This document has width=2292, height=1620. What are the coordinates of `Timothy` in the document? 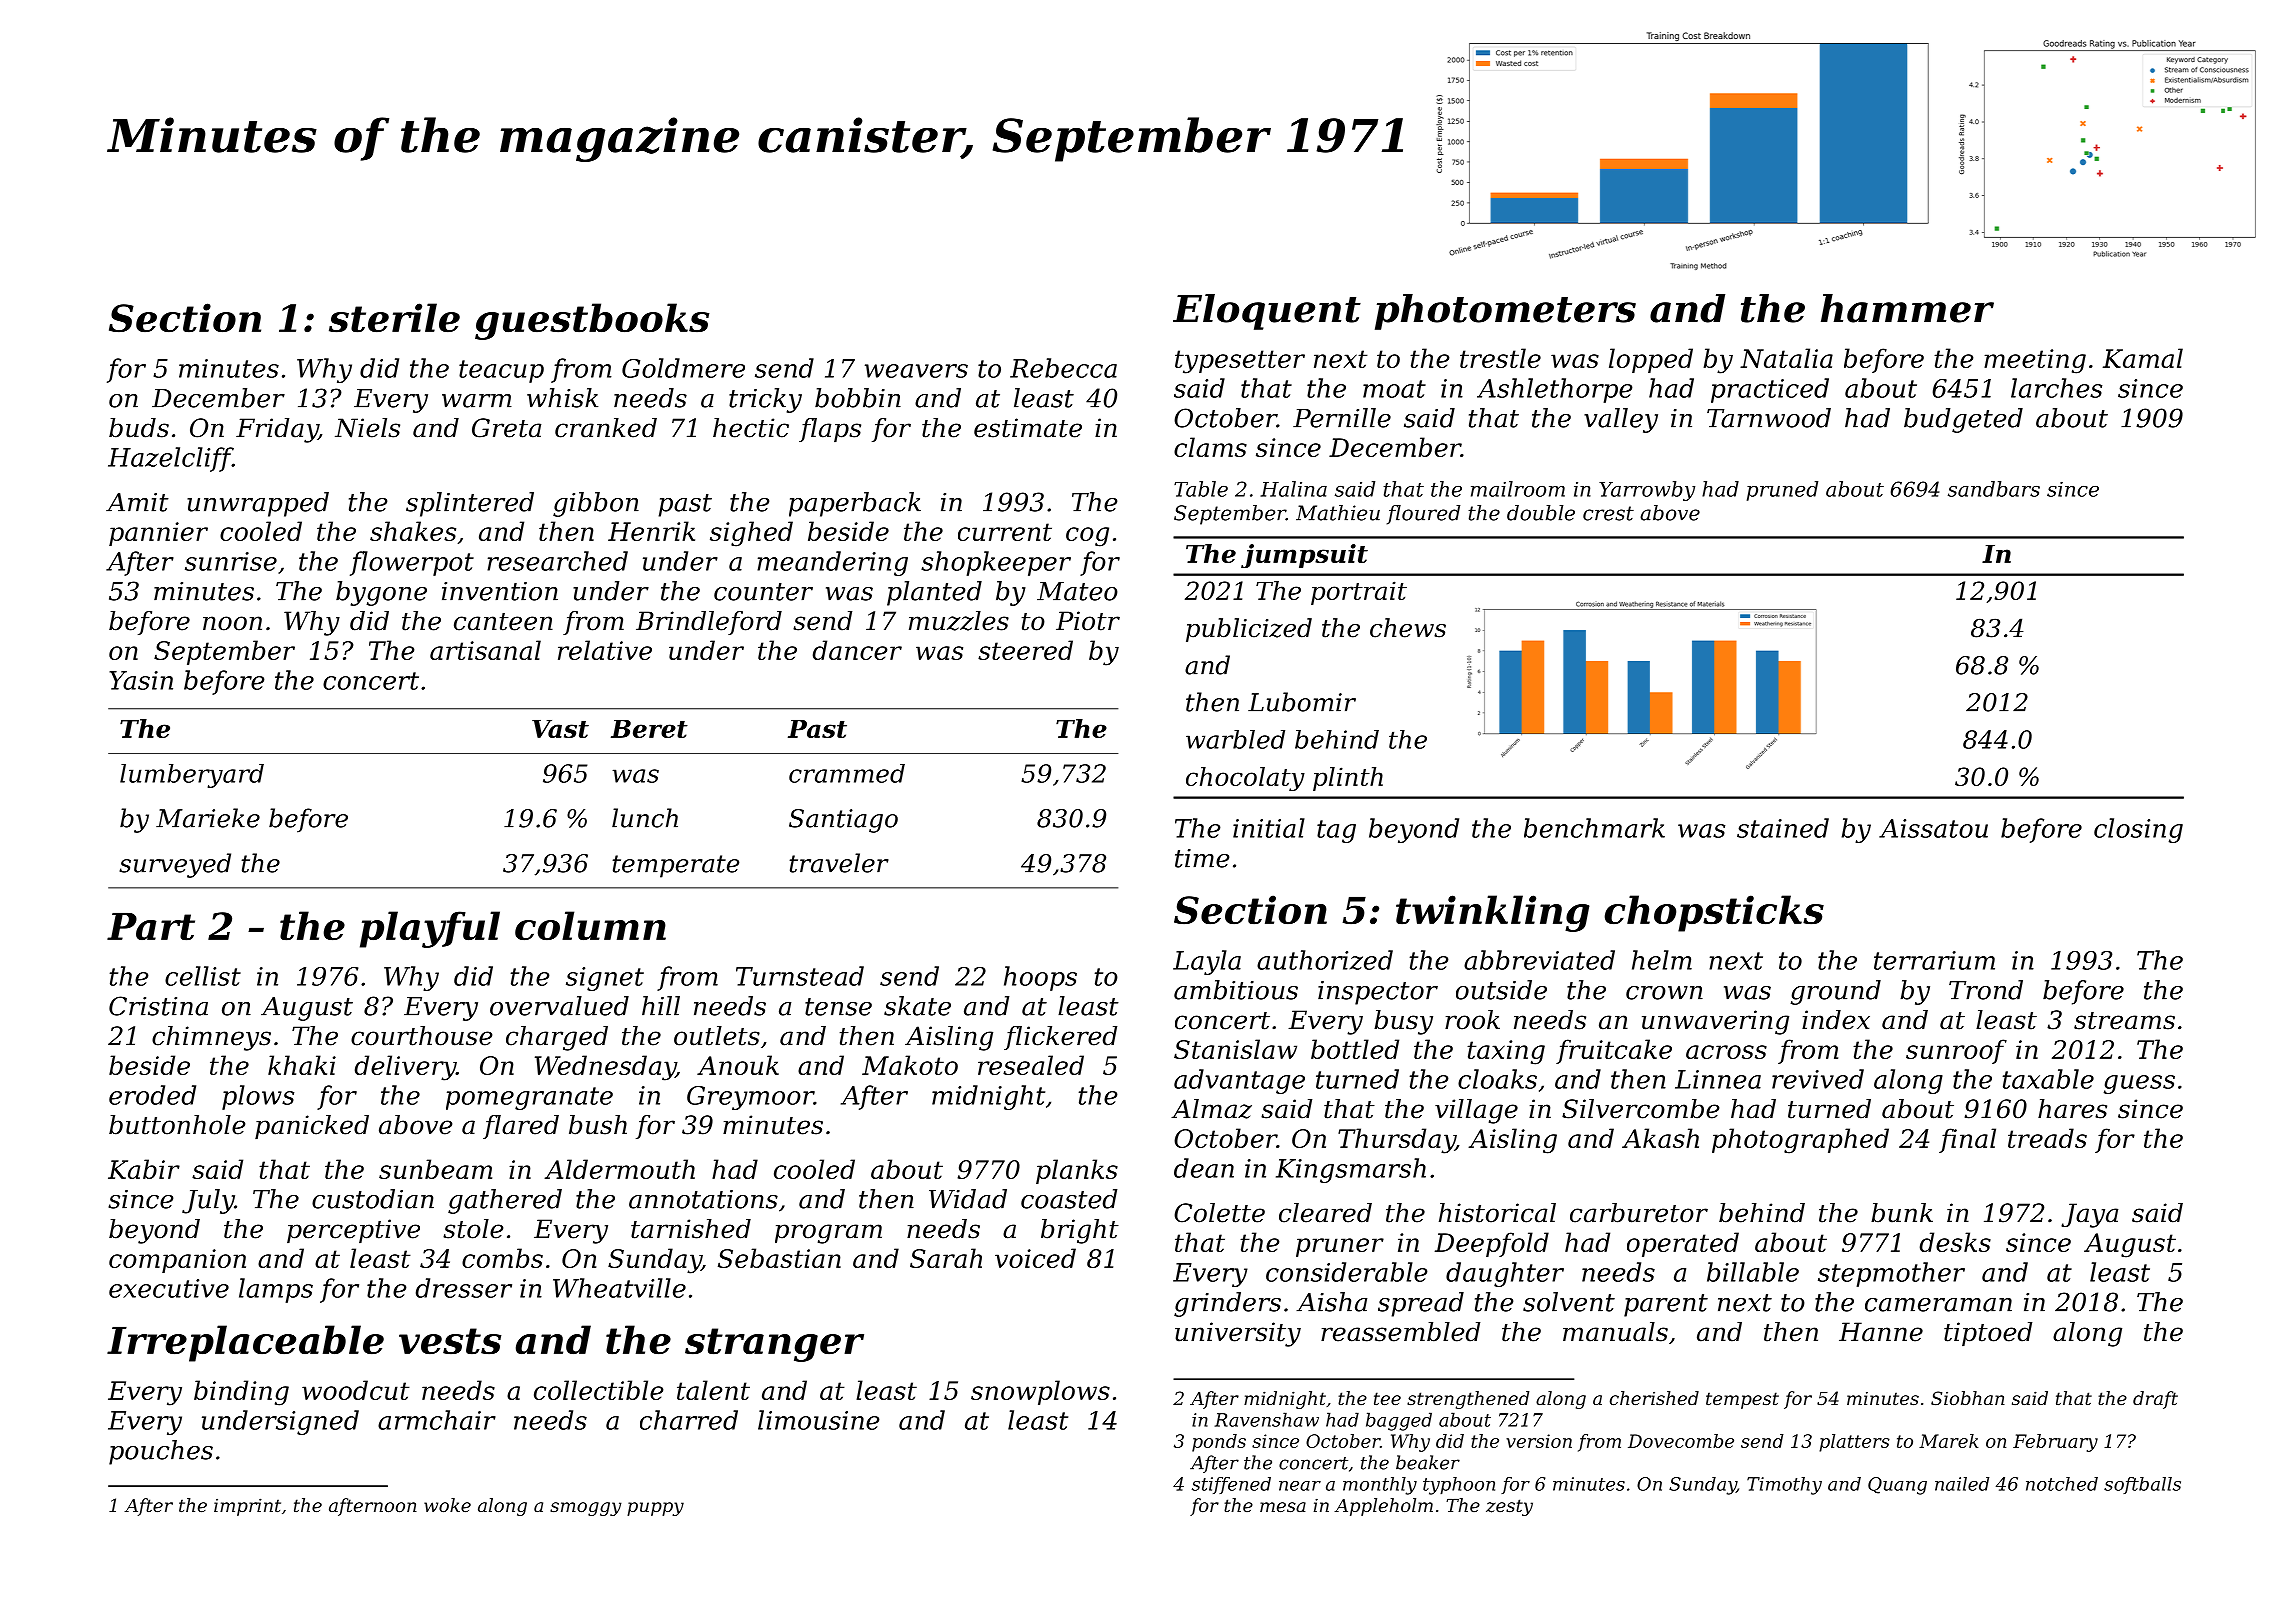 It's located at (1784, 1486).
